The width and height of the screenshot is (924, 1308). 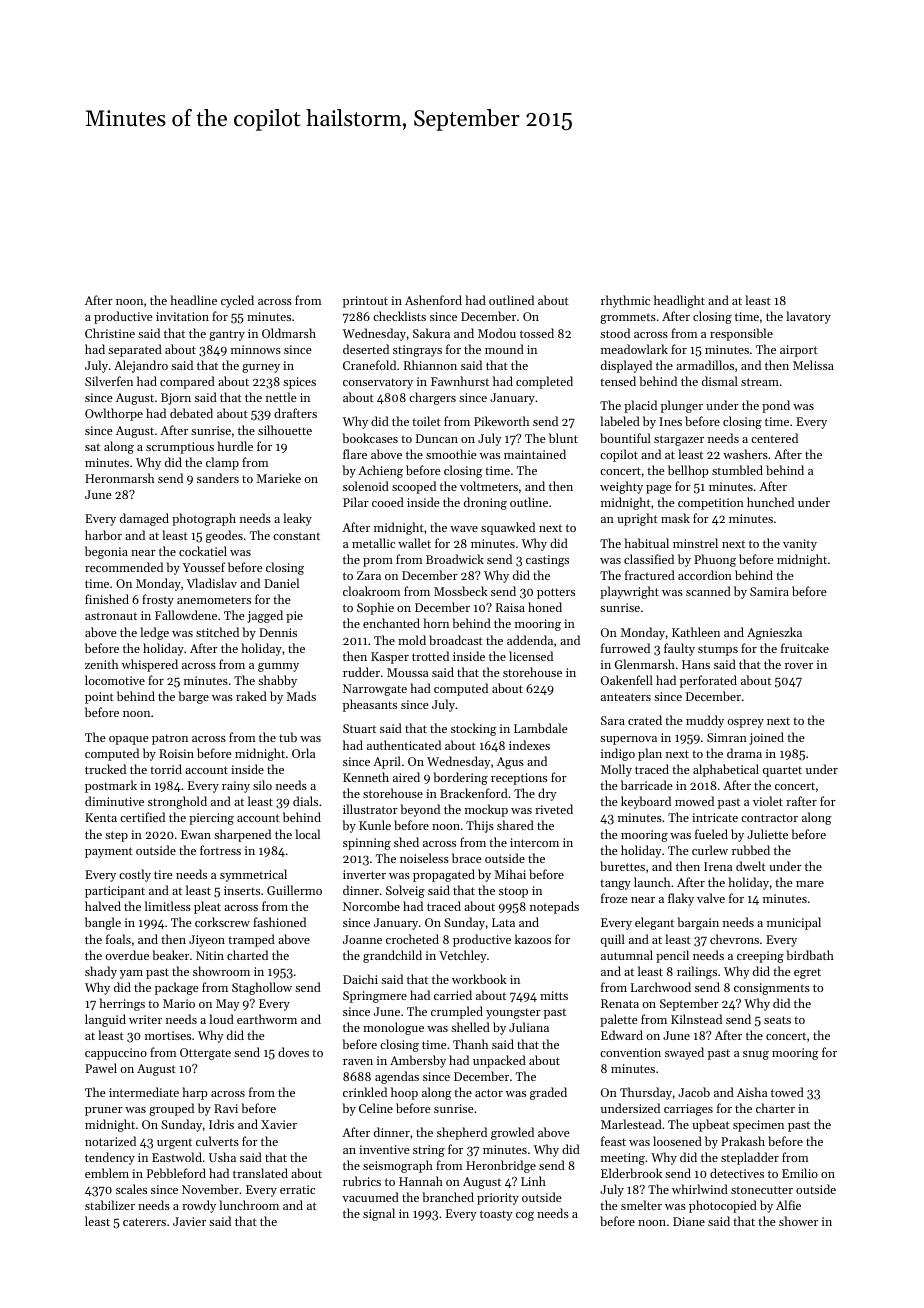 I want to click on competition, so click(x=711, y=504).
